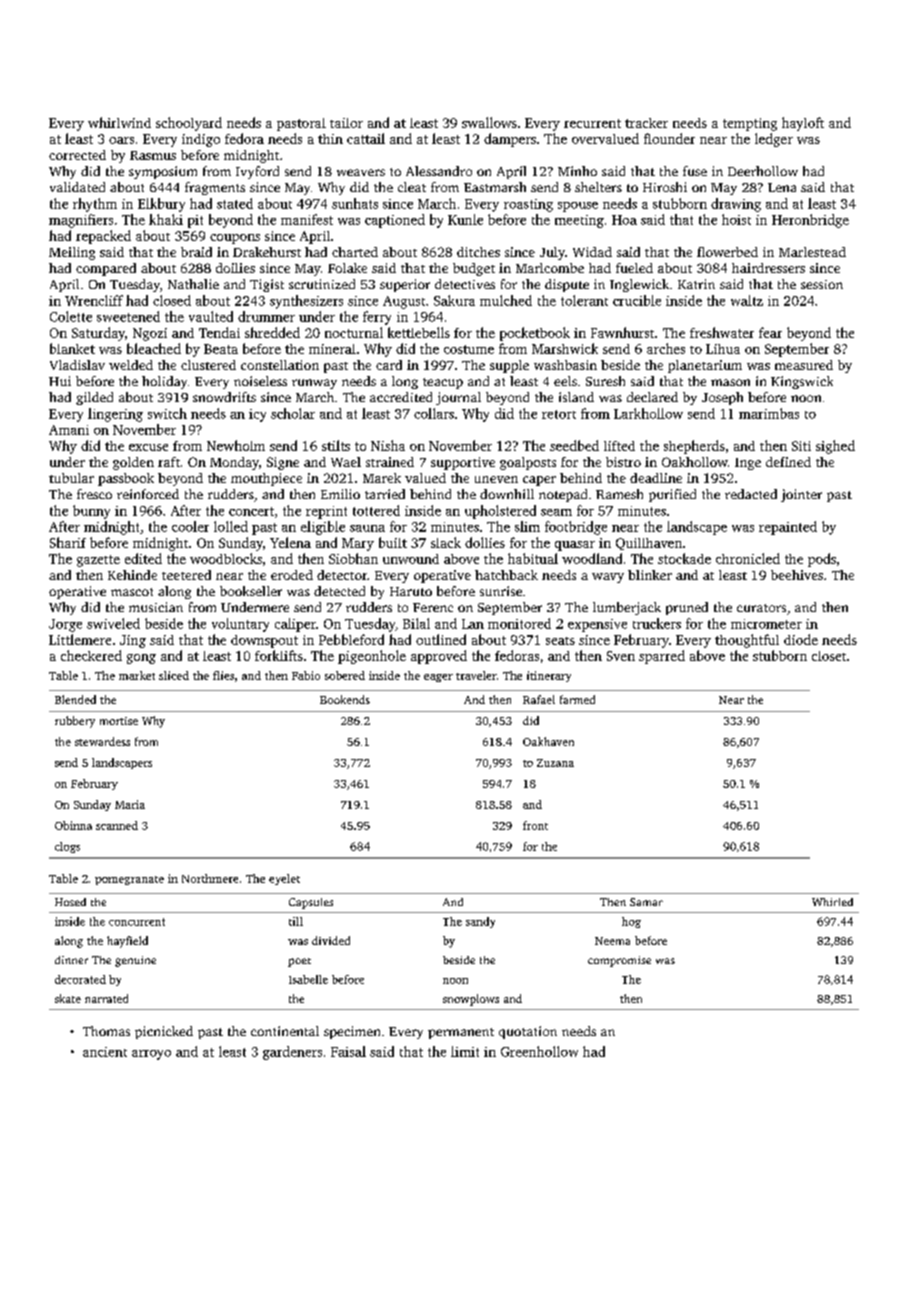 This image has width=908, height=1316. I want to click on Bookends, so click(345, 699).
